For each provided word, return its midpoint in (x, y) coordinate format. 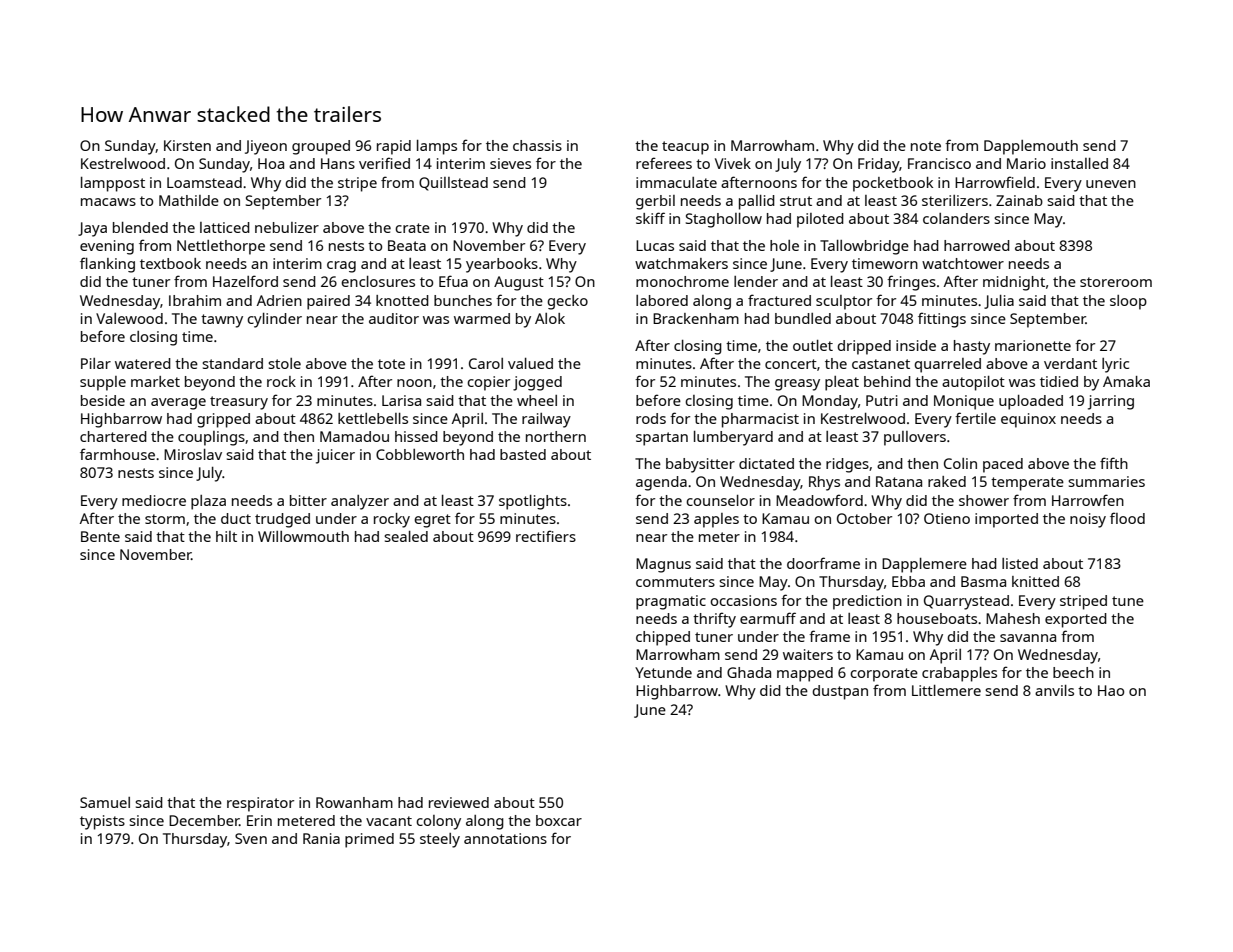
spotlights (533, 502)
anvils (1054, 690)
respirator (260, 804)
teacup (685, 148)
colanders (956, 218)
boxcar (559, 820)
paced (1003, 465)
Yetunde (663, 672)
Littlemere (946, 690)
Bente (100, 536)
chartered (113, 436)
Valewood (129, 318)
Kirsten (187, 145)
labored (662, 300)
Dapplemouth (1031, 147)
